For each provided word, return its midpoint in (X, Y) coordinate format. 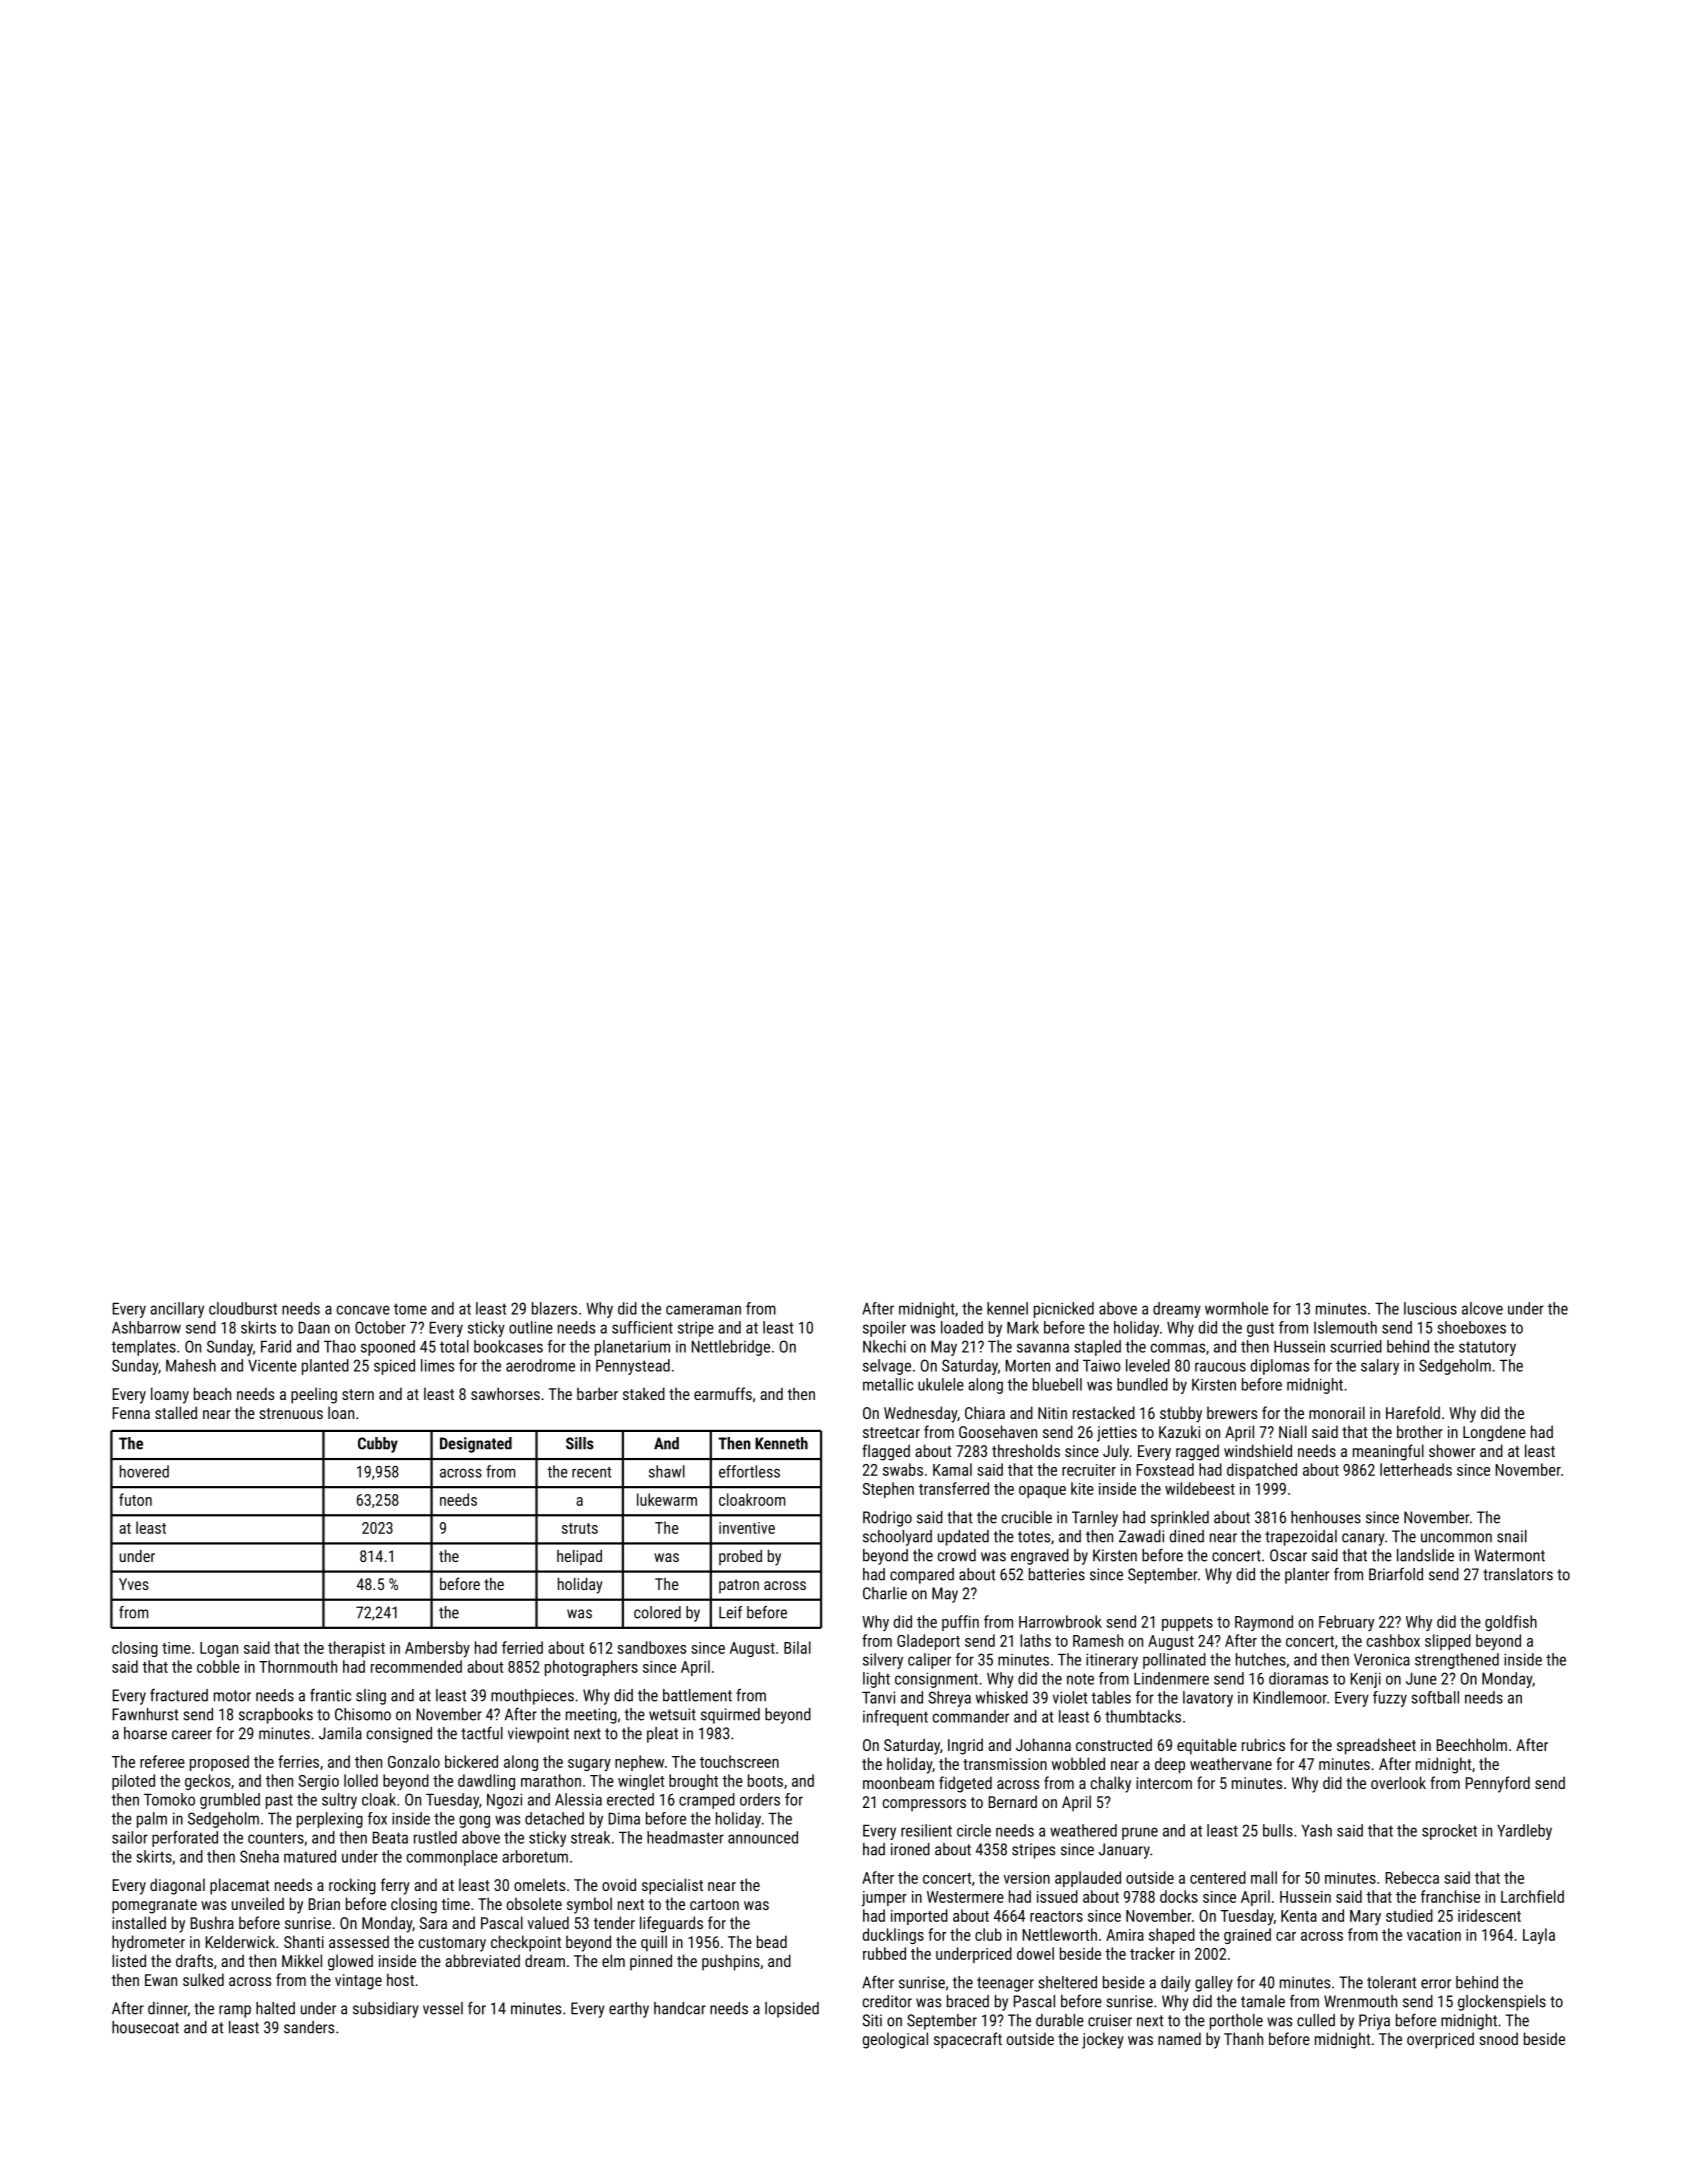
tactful (482, 1733)
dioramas (1298, 1678)
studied (1409, 1915)
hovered (144, 1471)
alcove (1482, 1308)
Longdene (1494, 1433)
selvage (887, 1367)
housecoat (145, 2027)
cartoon (714, 1904)
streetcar (891, 1432)
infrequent (895, 1718)
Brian (324, 1904)
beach (212, 1393)
